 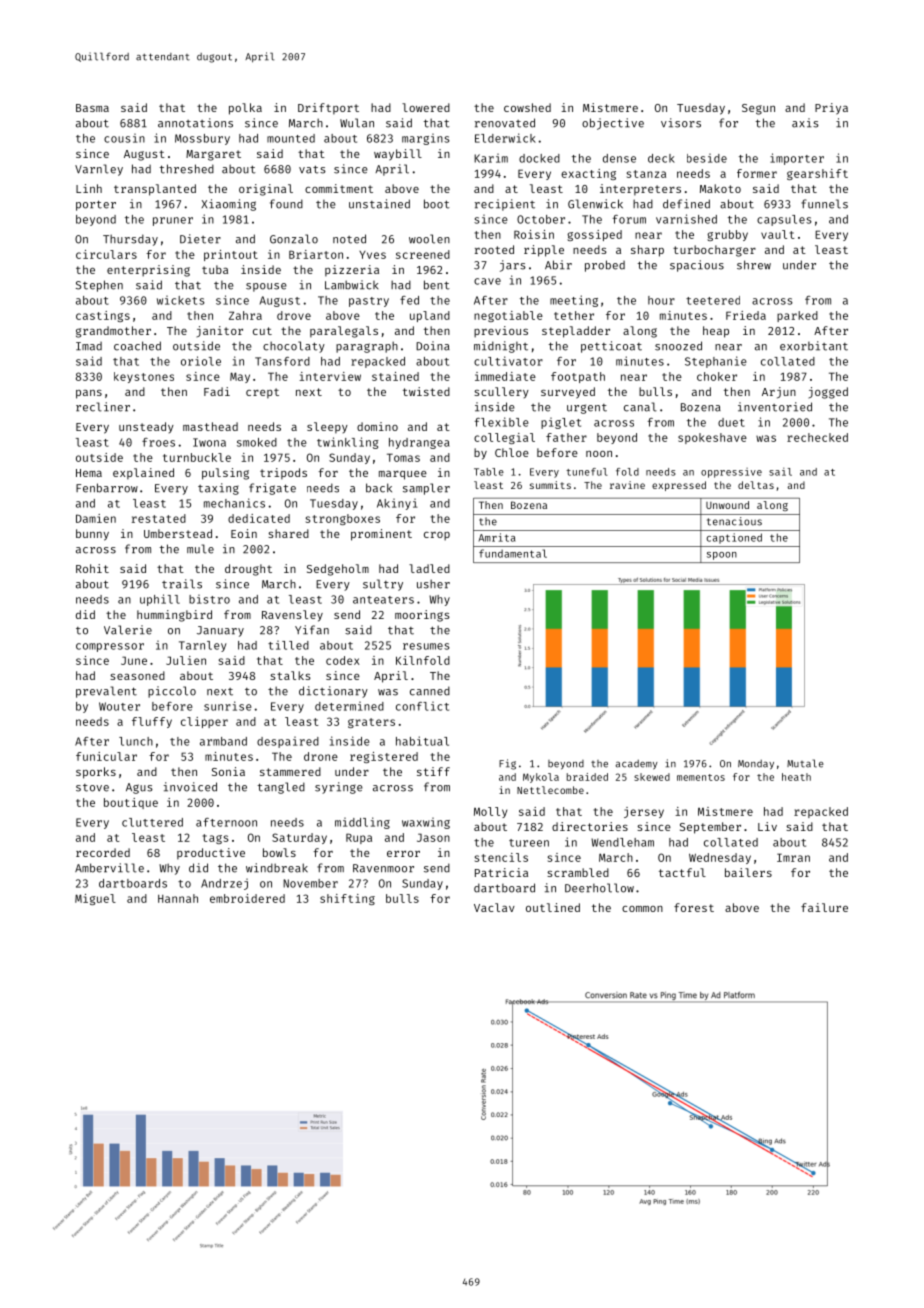 What do you see at coordinates (527, 107) in the document?
I see `cowshed` at bounding box center [527, 107].
